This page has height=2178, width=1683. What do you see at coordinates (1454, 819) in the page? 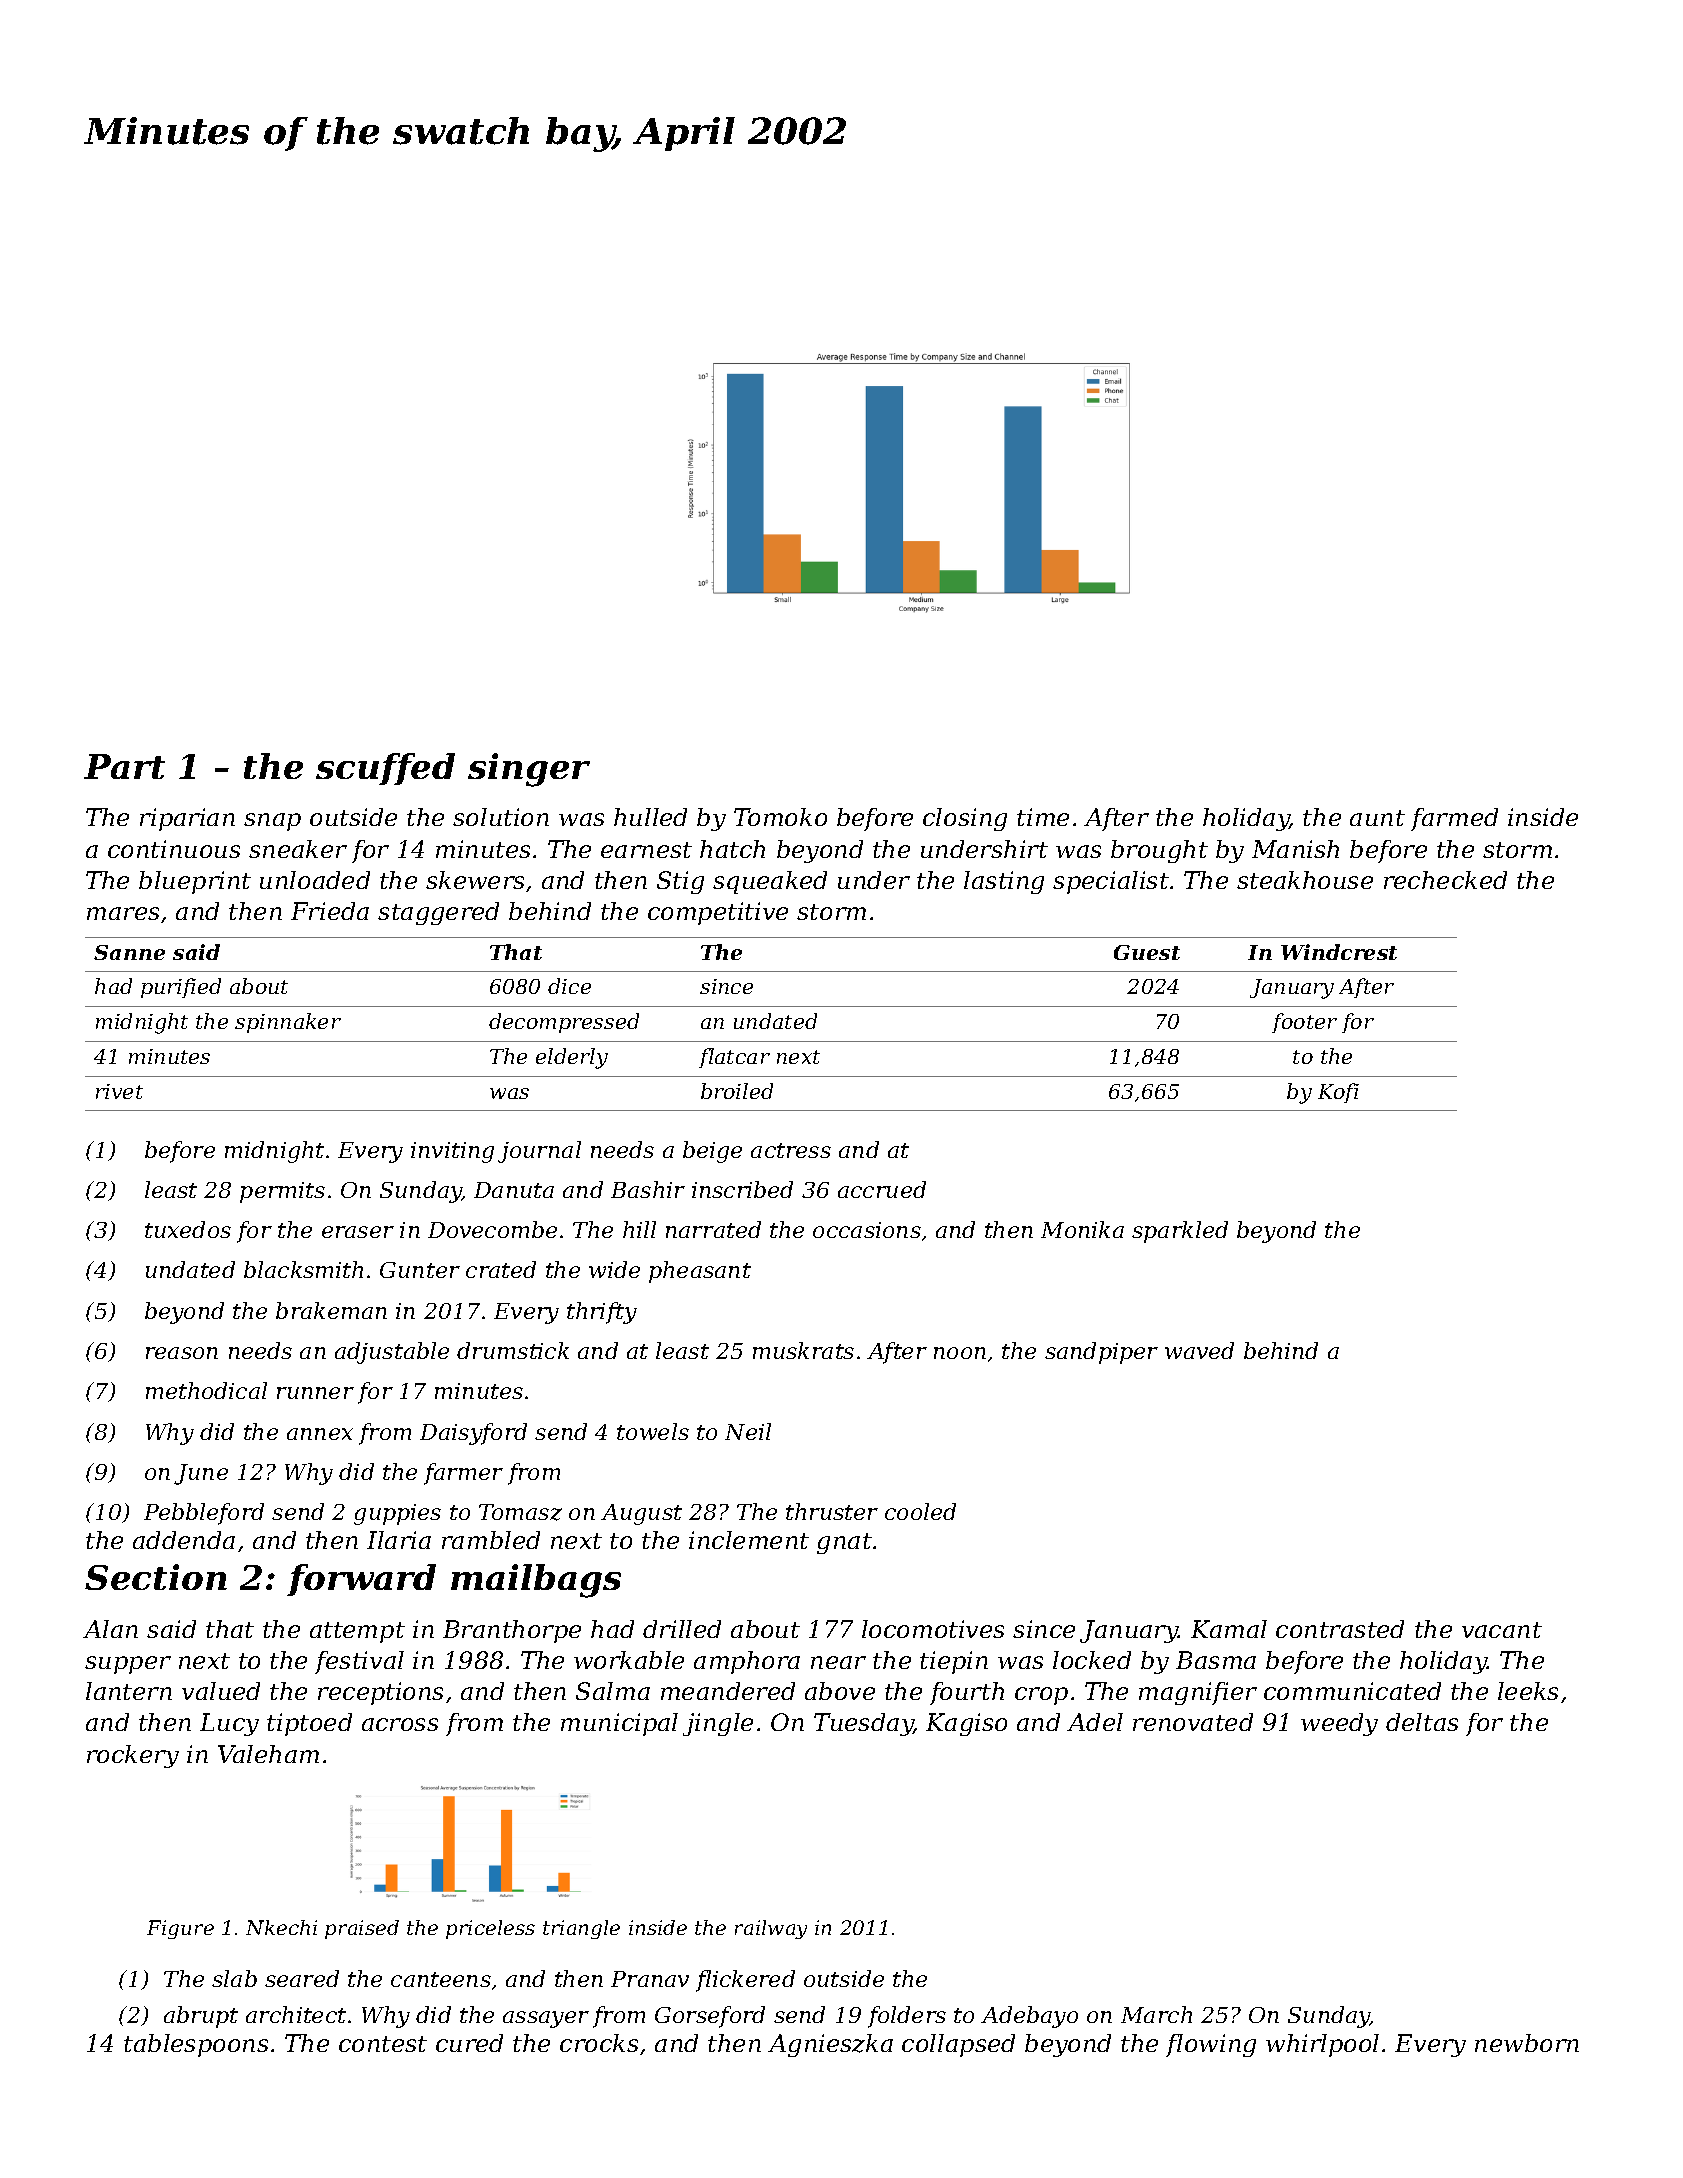
I see `farmed` at bounding box center [1454, 819].
